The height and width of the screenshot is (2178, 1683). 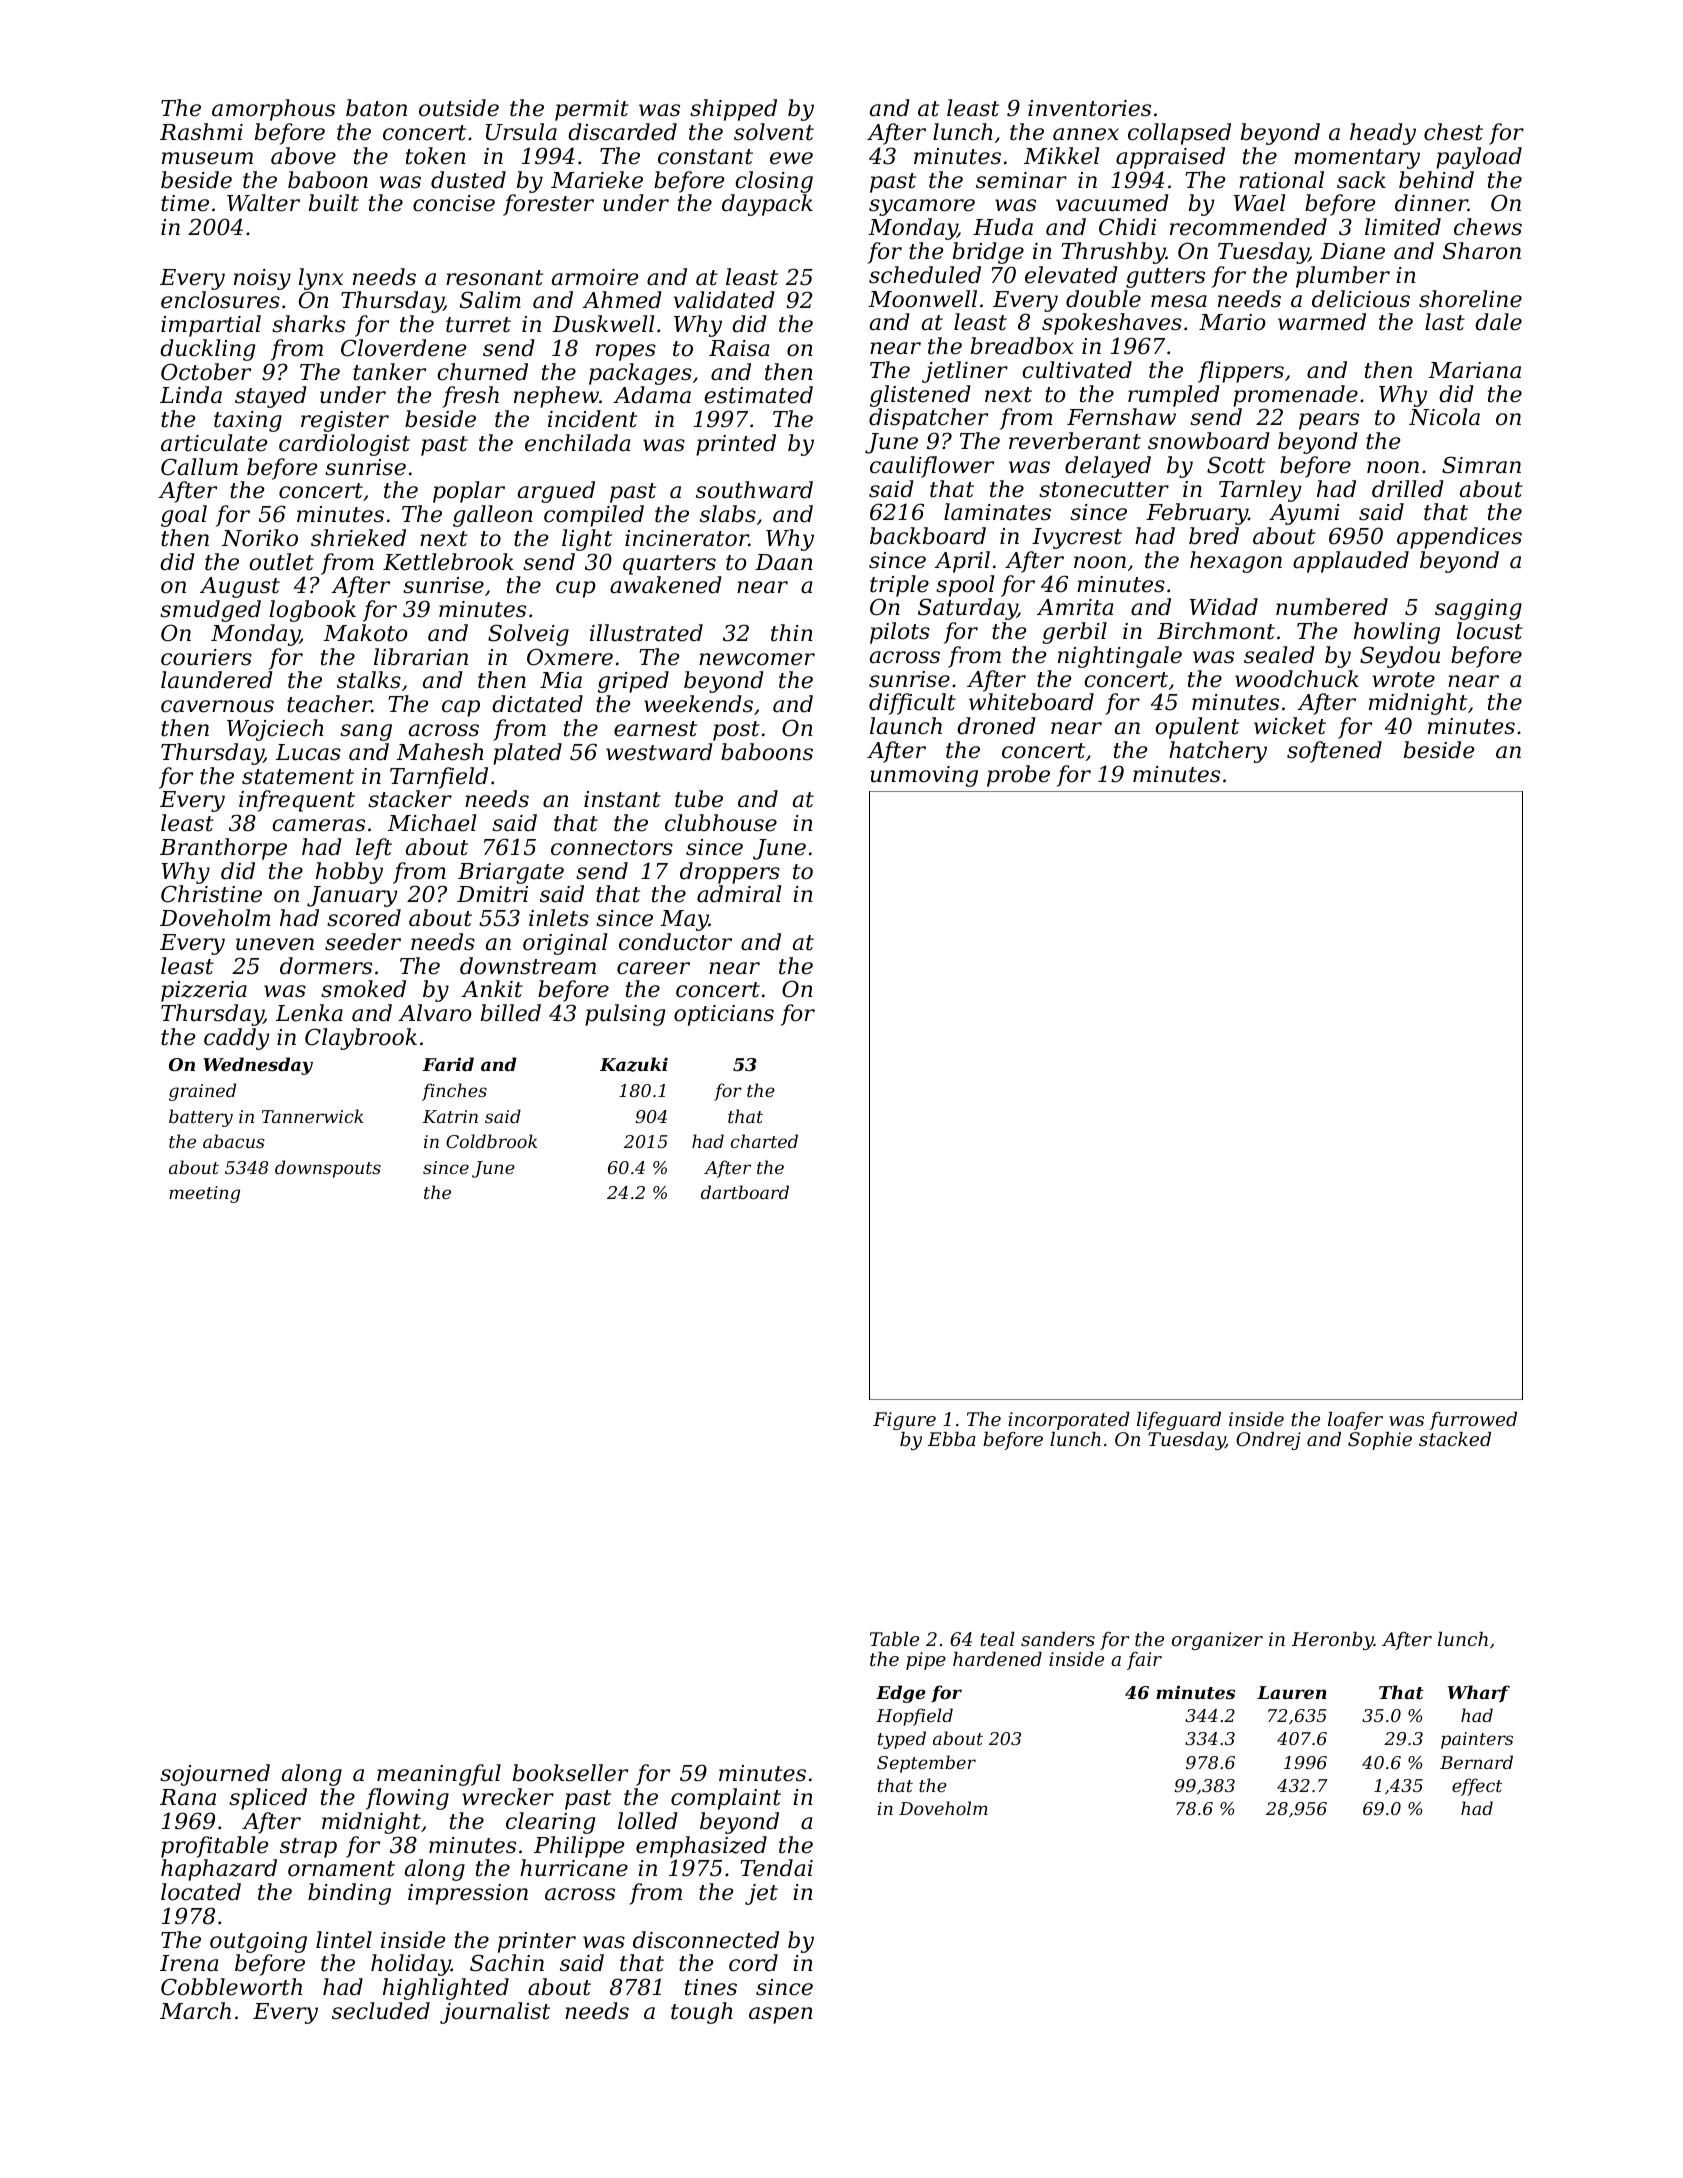 I want to click on downspouts, so click(x=328, y=1169).
